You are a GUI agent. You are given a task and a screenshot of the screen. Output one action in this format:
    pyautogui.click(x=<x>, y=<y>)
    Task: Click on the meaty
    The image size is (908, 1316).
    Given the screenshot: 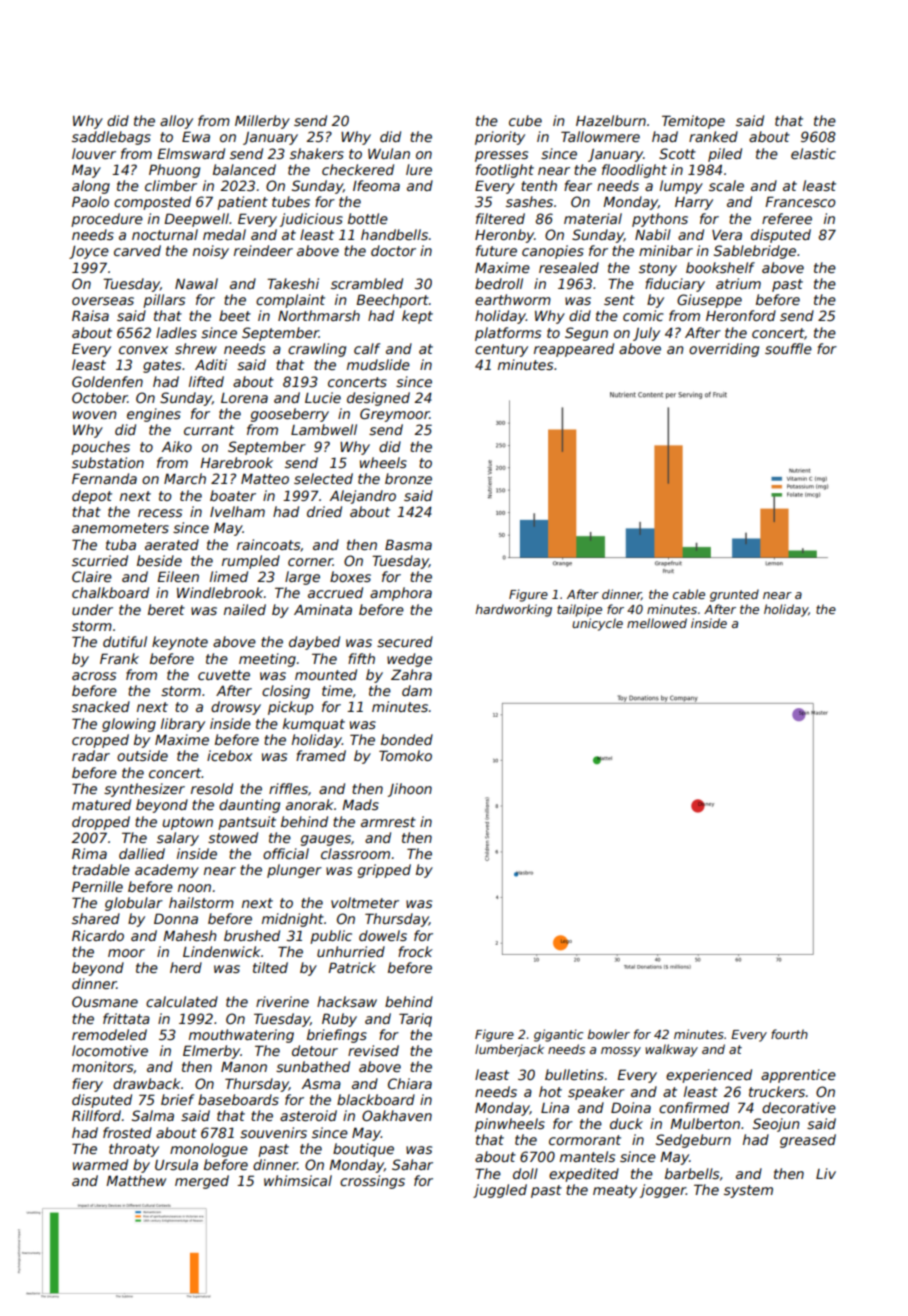 What is the action you would take?
    pyautogui.click(x=615, y=1191)
